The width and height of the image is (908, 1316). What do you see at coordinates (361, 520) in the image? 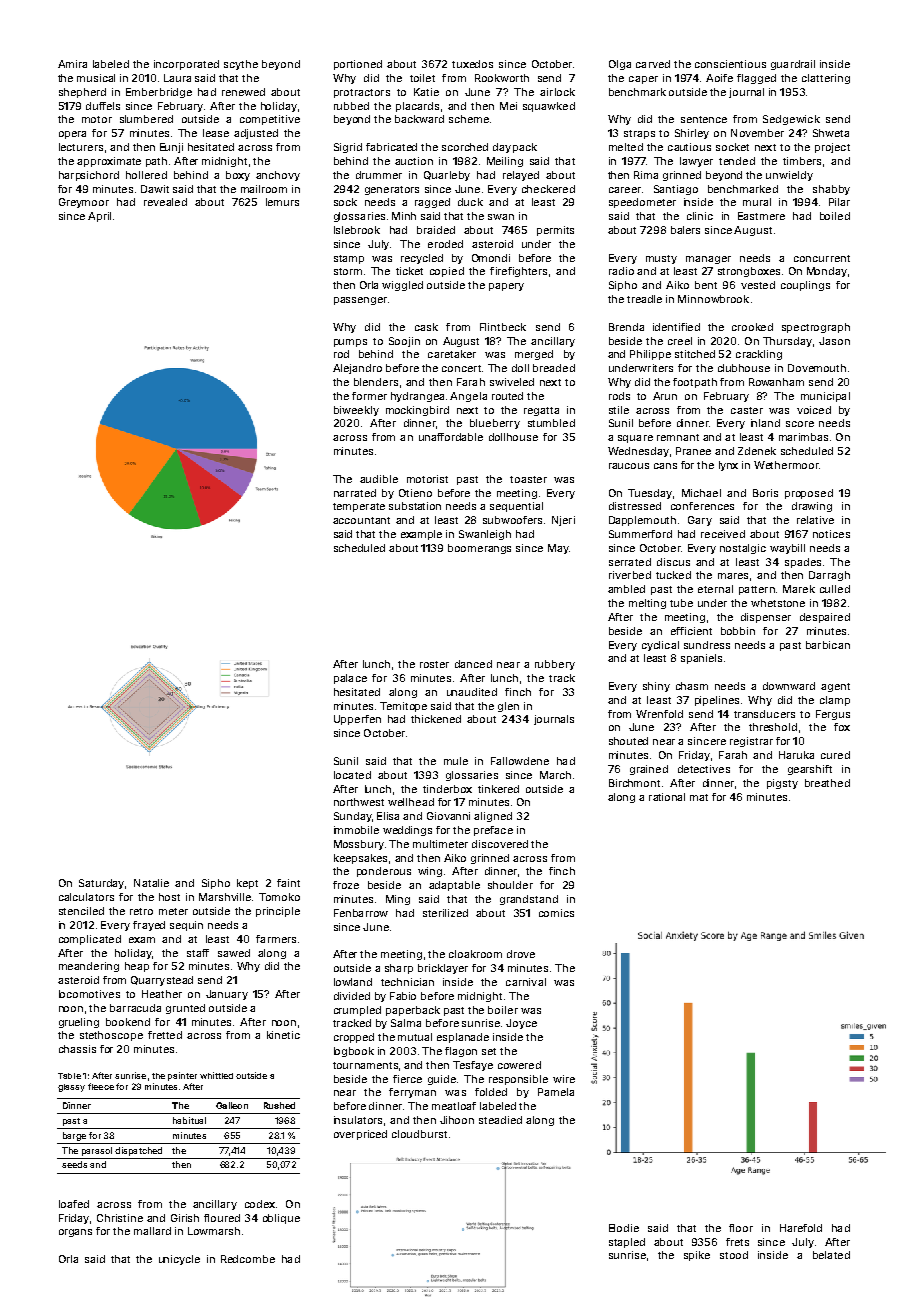
I see `accountant` at bounding box center [361, 520].
